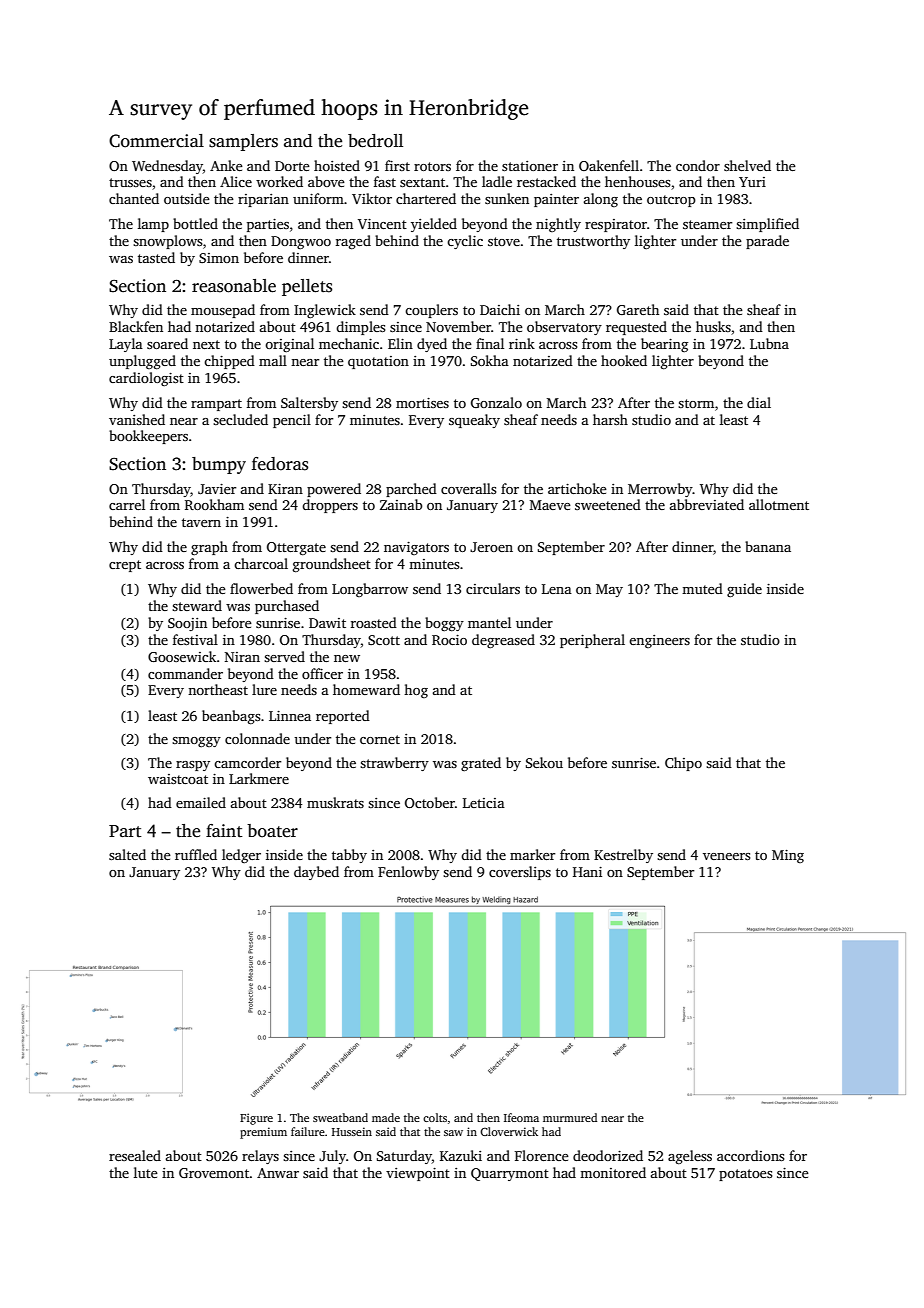 This page has width=924, height=1308. Describe the element at coordinates (779, 504) in the page. I see `allotment` at that location.
